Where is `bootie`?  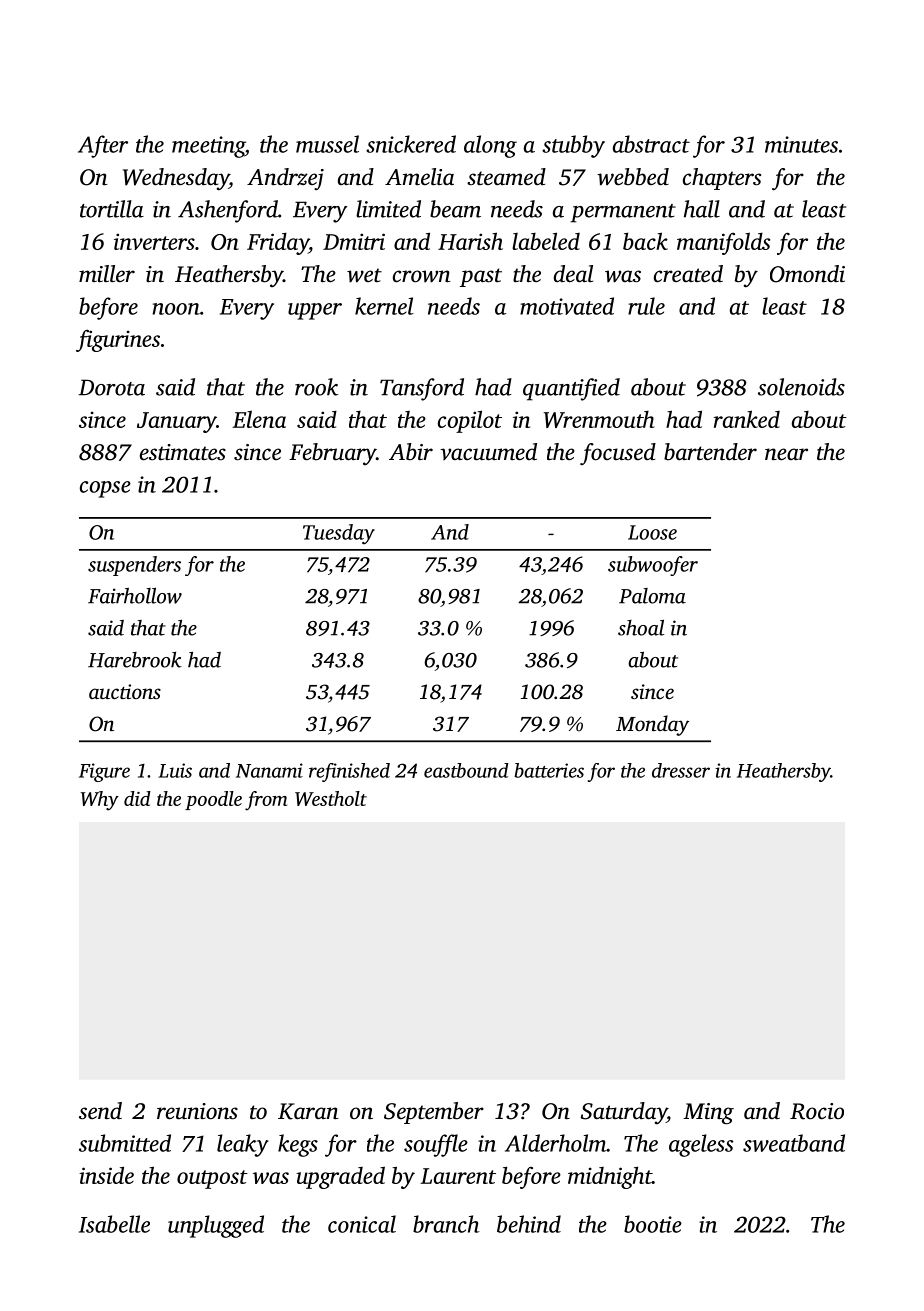
bootie is located at coordinates (653, 1224).
